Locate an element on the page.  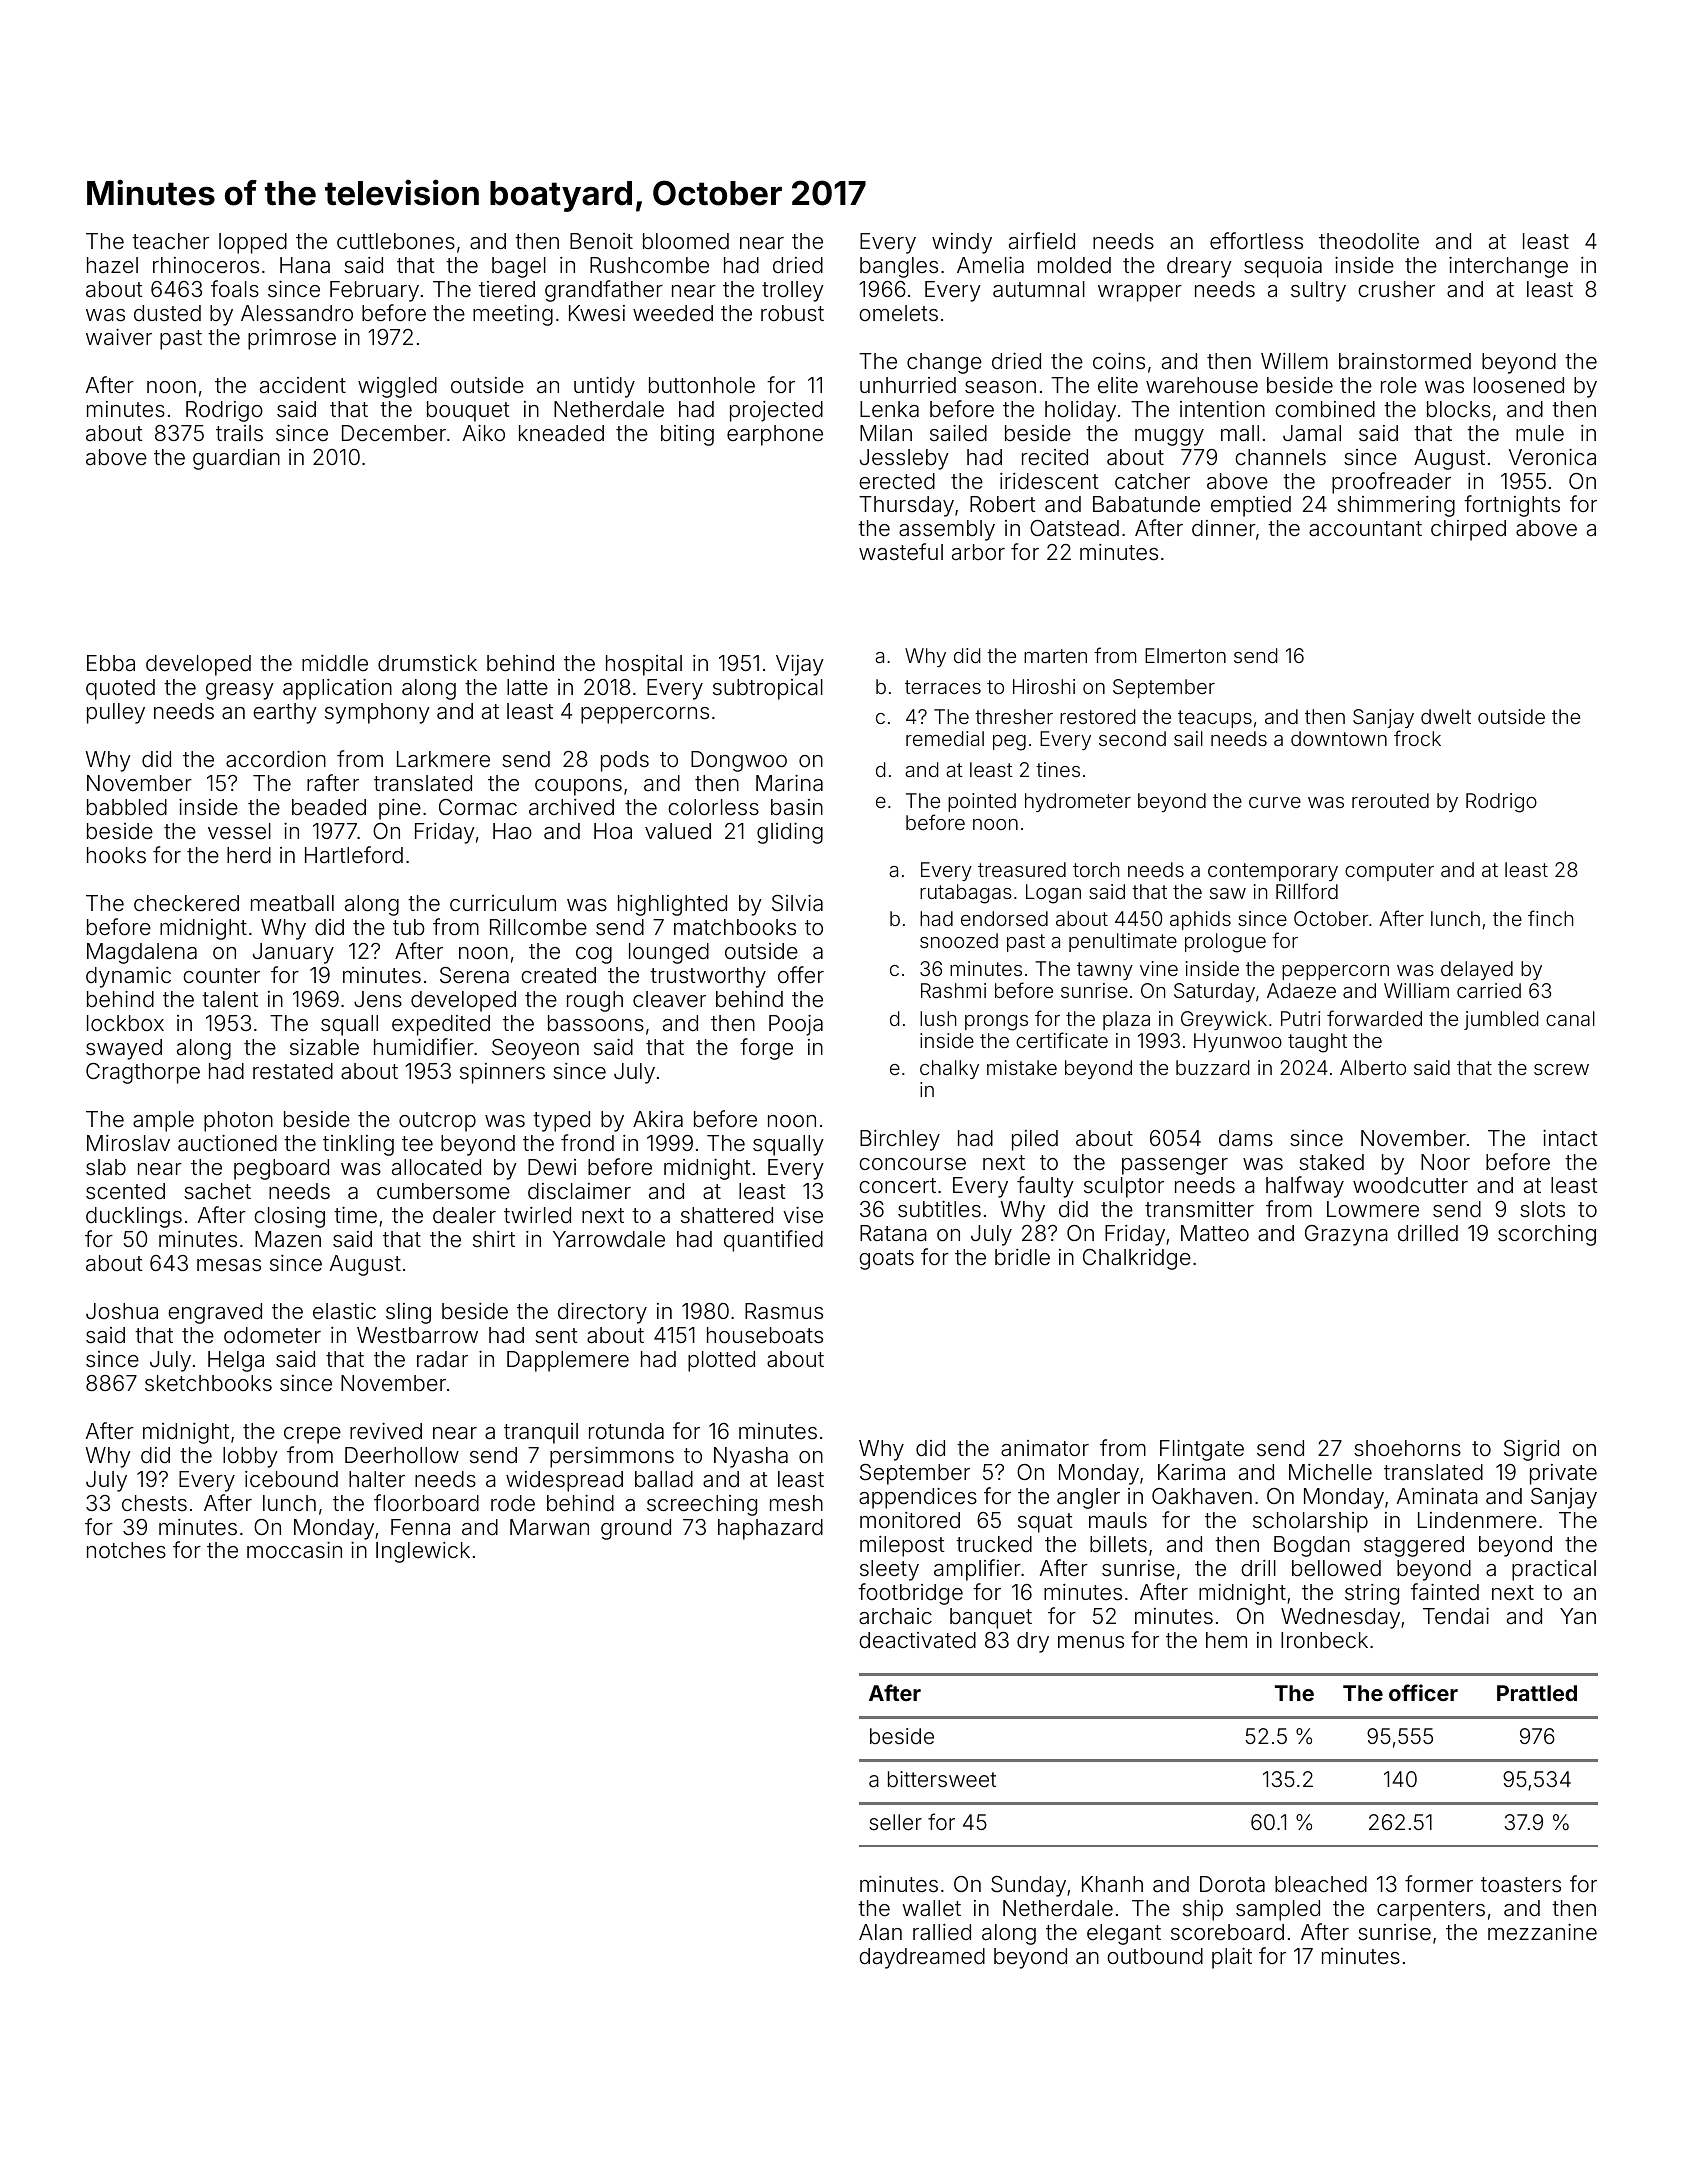
Adaeze is located at coordinates (1301, 990).
